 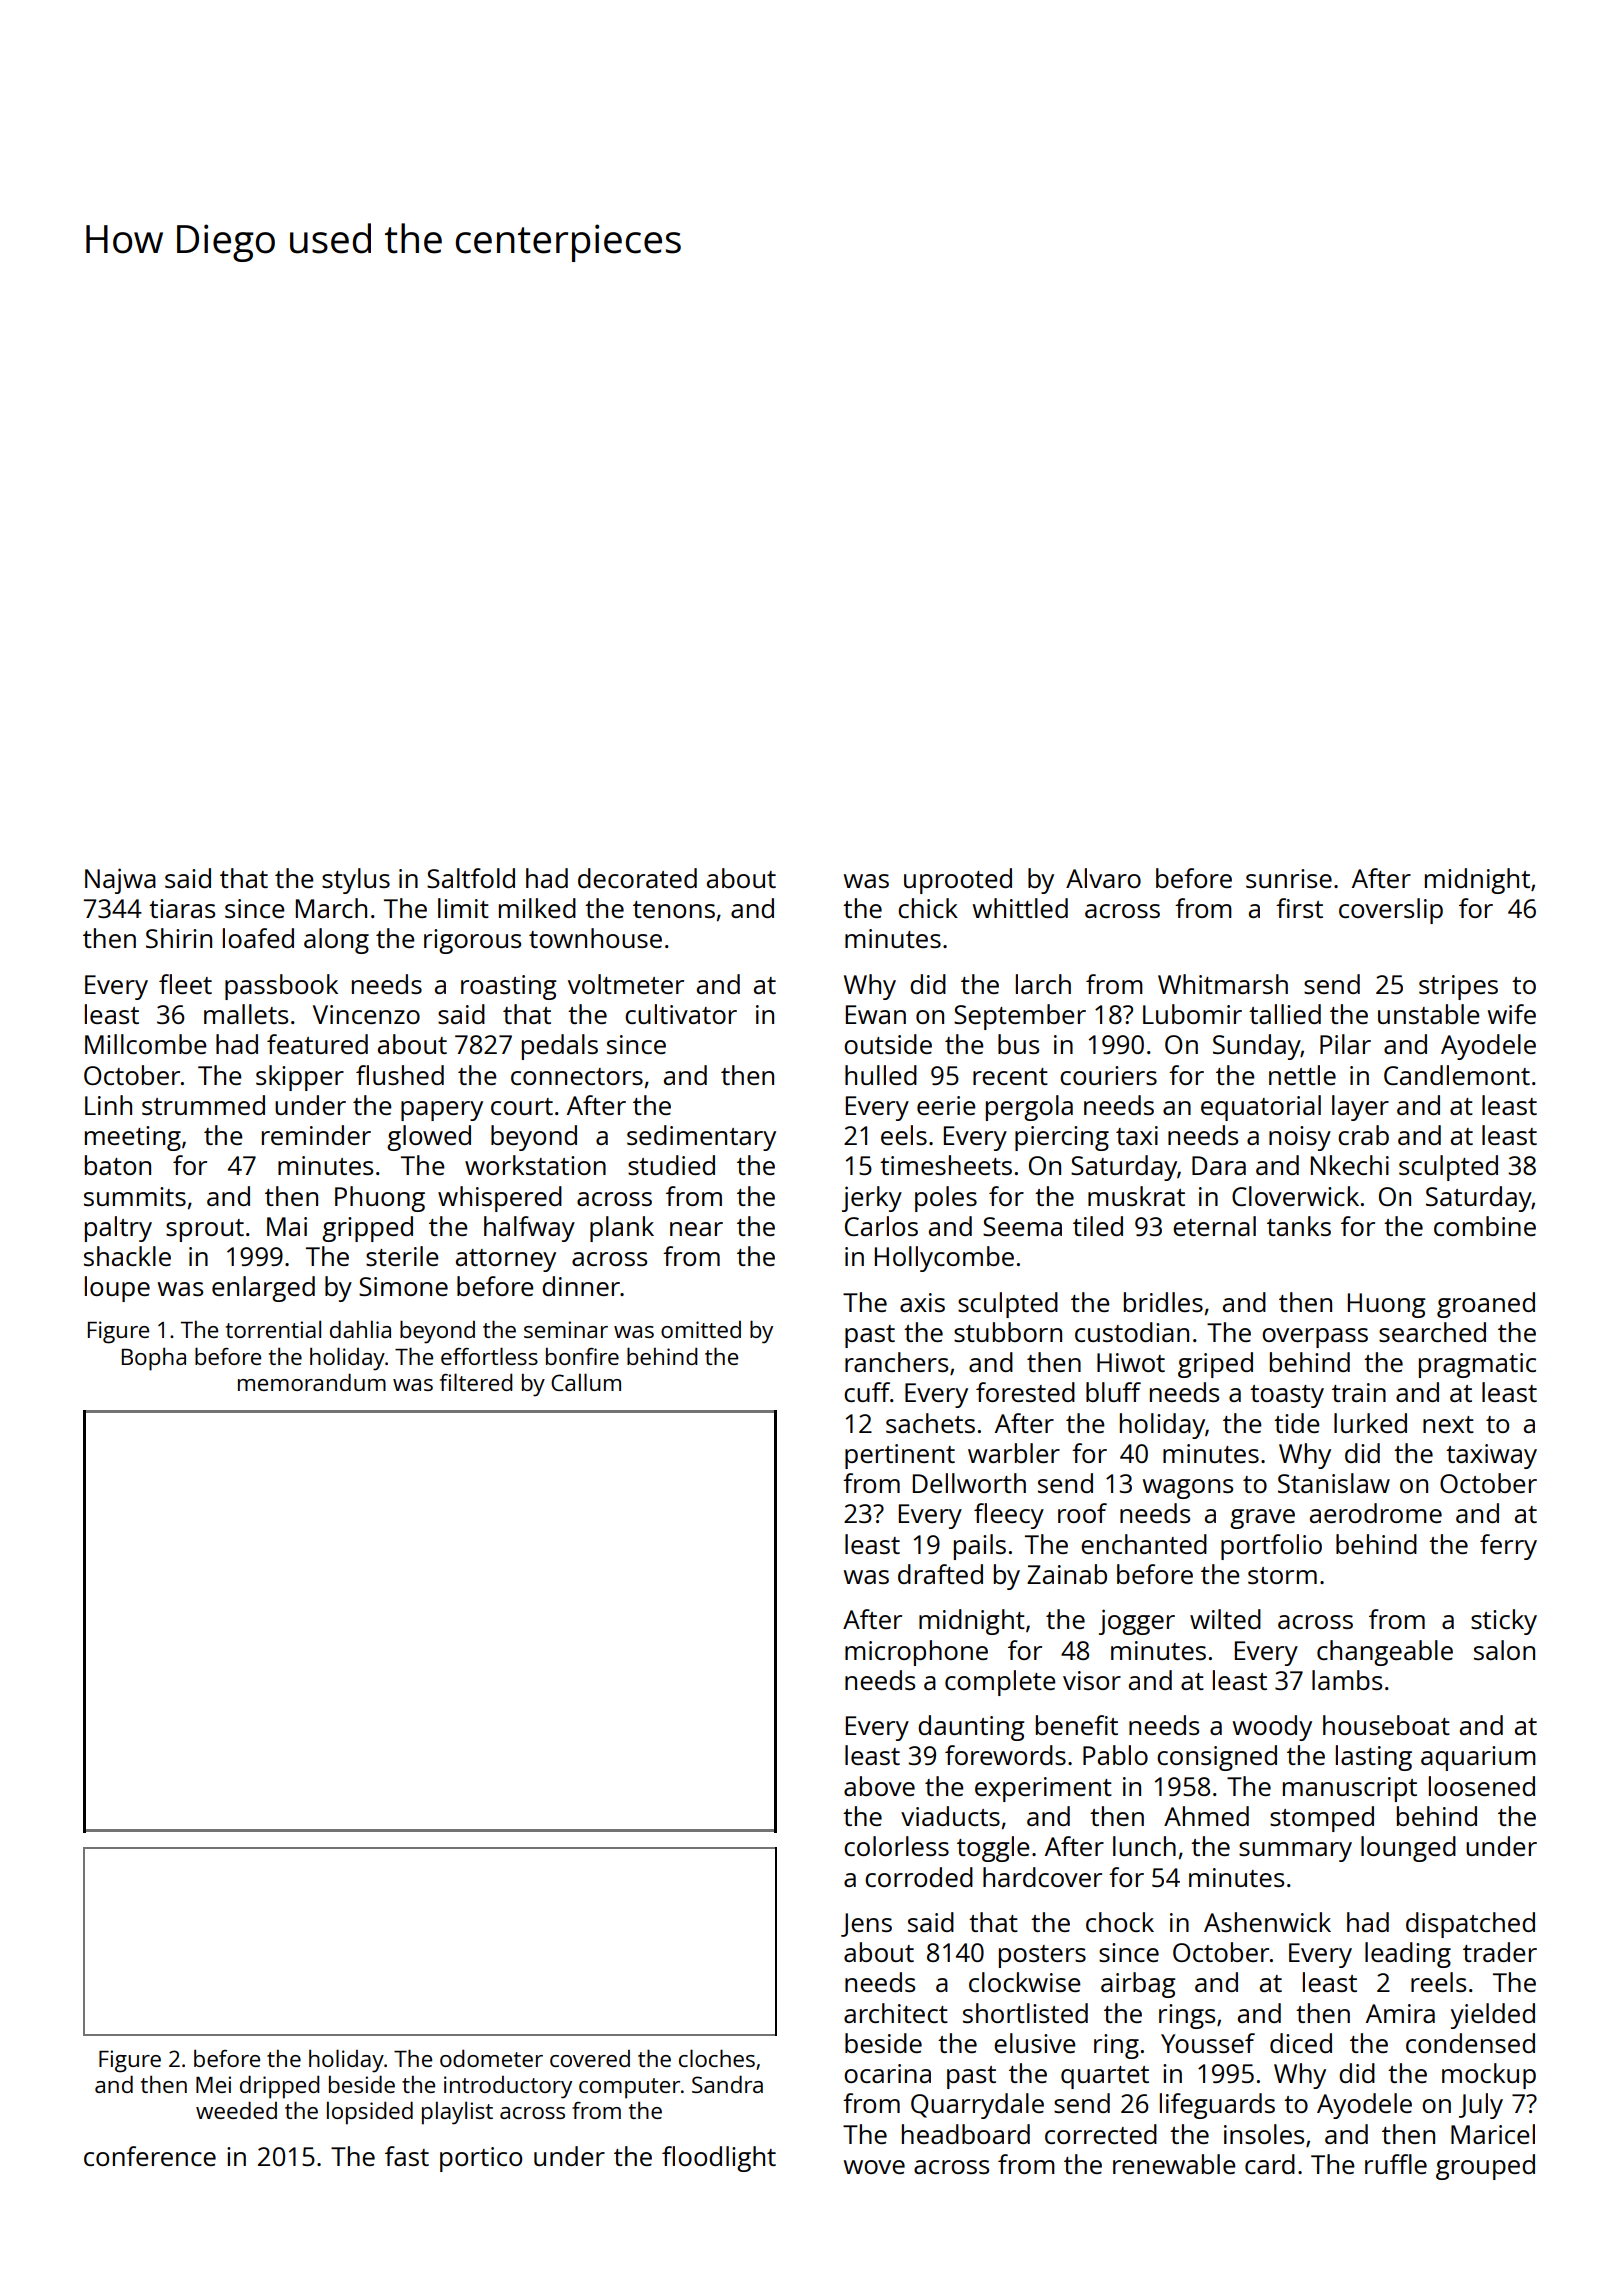 I want to click on studied, so click(x=671, y=1165).
